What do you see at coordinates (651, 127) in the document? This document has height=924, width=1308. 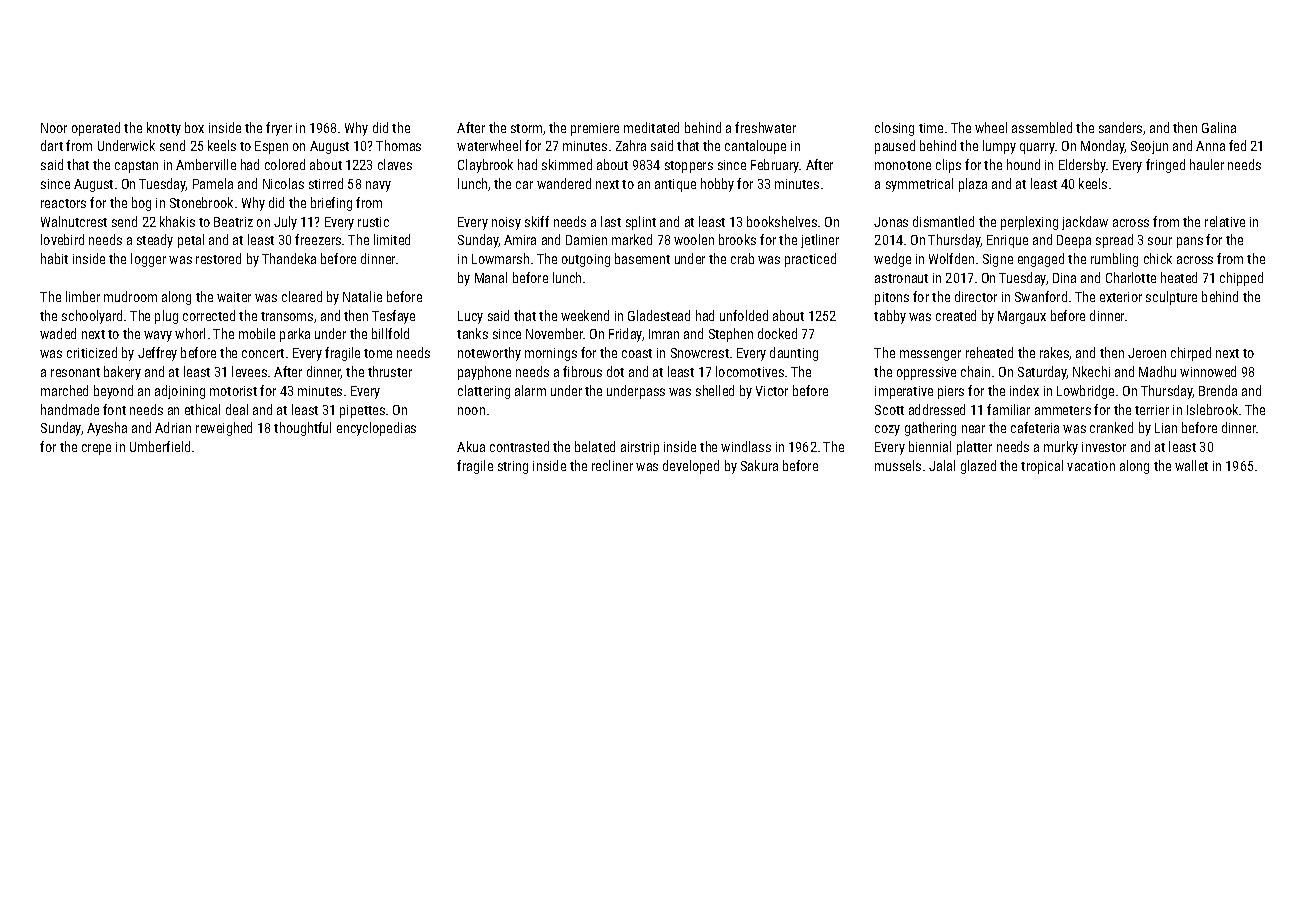 I see `meditated` at bounding box center [651, 127].
